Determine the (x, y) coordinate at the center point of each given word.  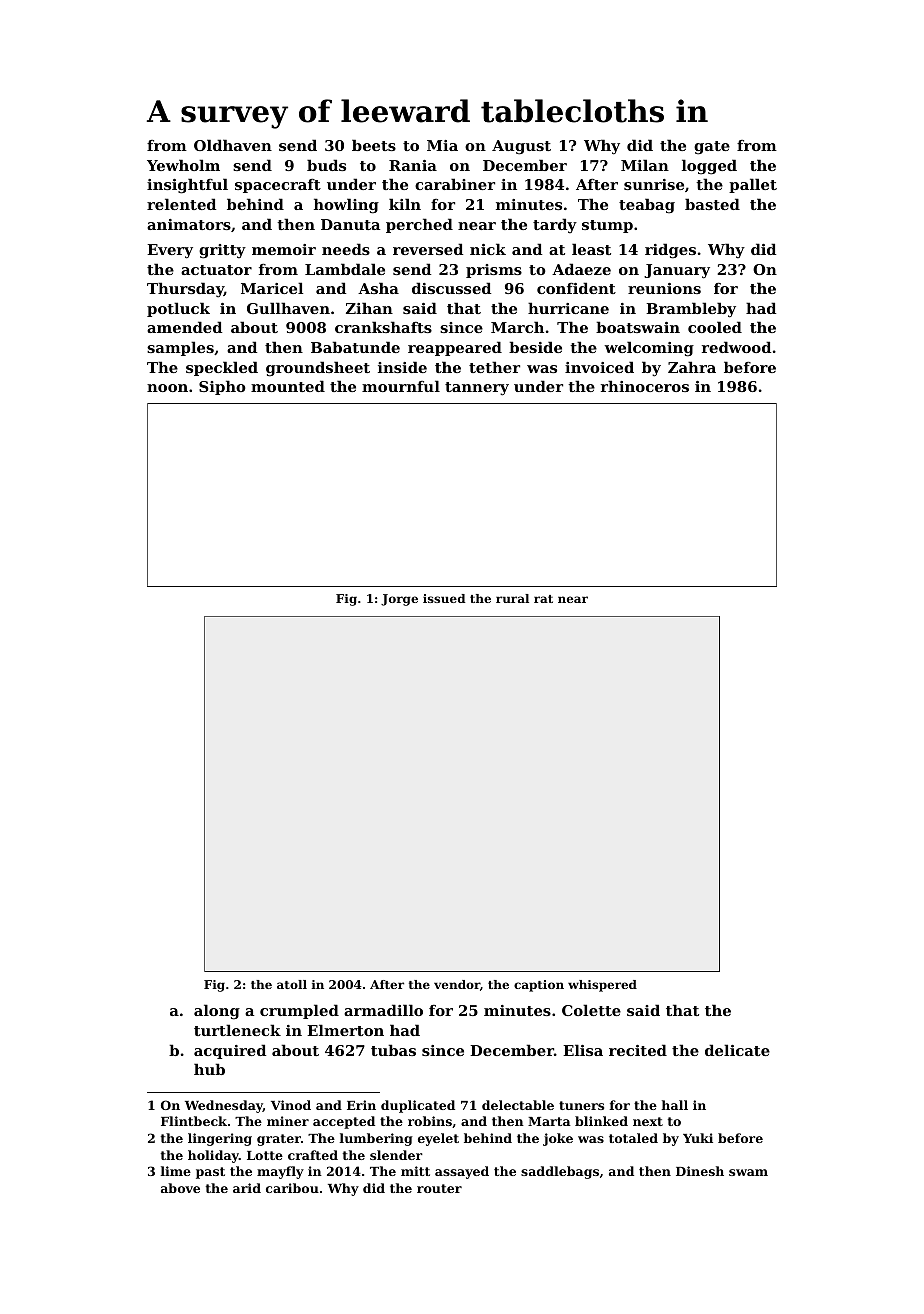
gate (712, 148)
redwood (736, 347)
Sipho (222, 387)
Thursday (185, 290)
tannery (477, 389)
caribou (292, 1188)
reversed (428, 249)
